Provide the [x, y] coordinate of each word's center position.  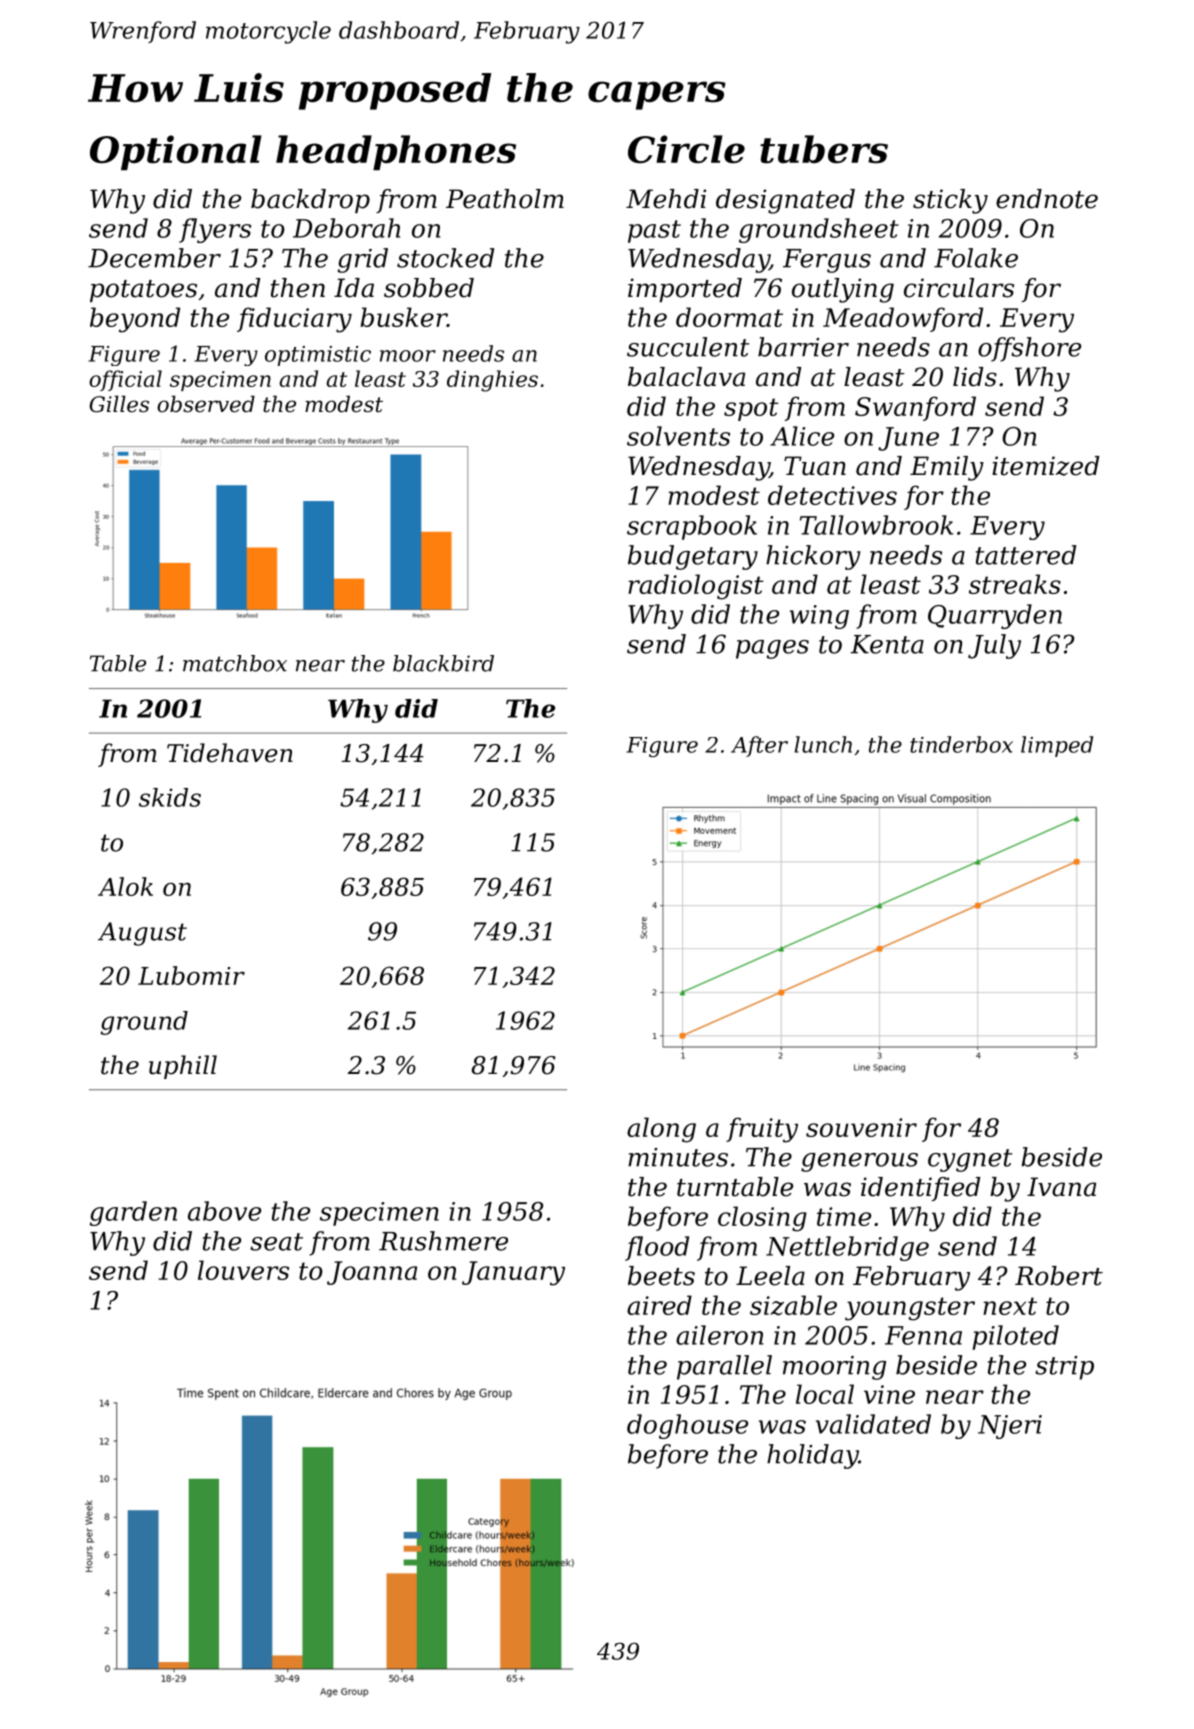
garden [133, 1213]
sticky [950, 201]
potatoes [143, 291]
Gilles [119, 404]
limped [1057, 746]
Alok [125, 886]
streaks [1015, 584]
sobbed [429, 288]
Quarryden [995, 616]
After [759, 746]
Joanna [372, 1273]
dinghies [492, 381]
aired [659, 1305]
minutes [678, 1157]
